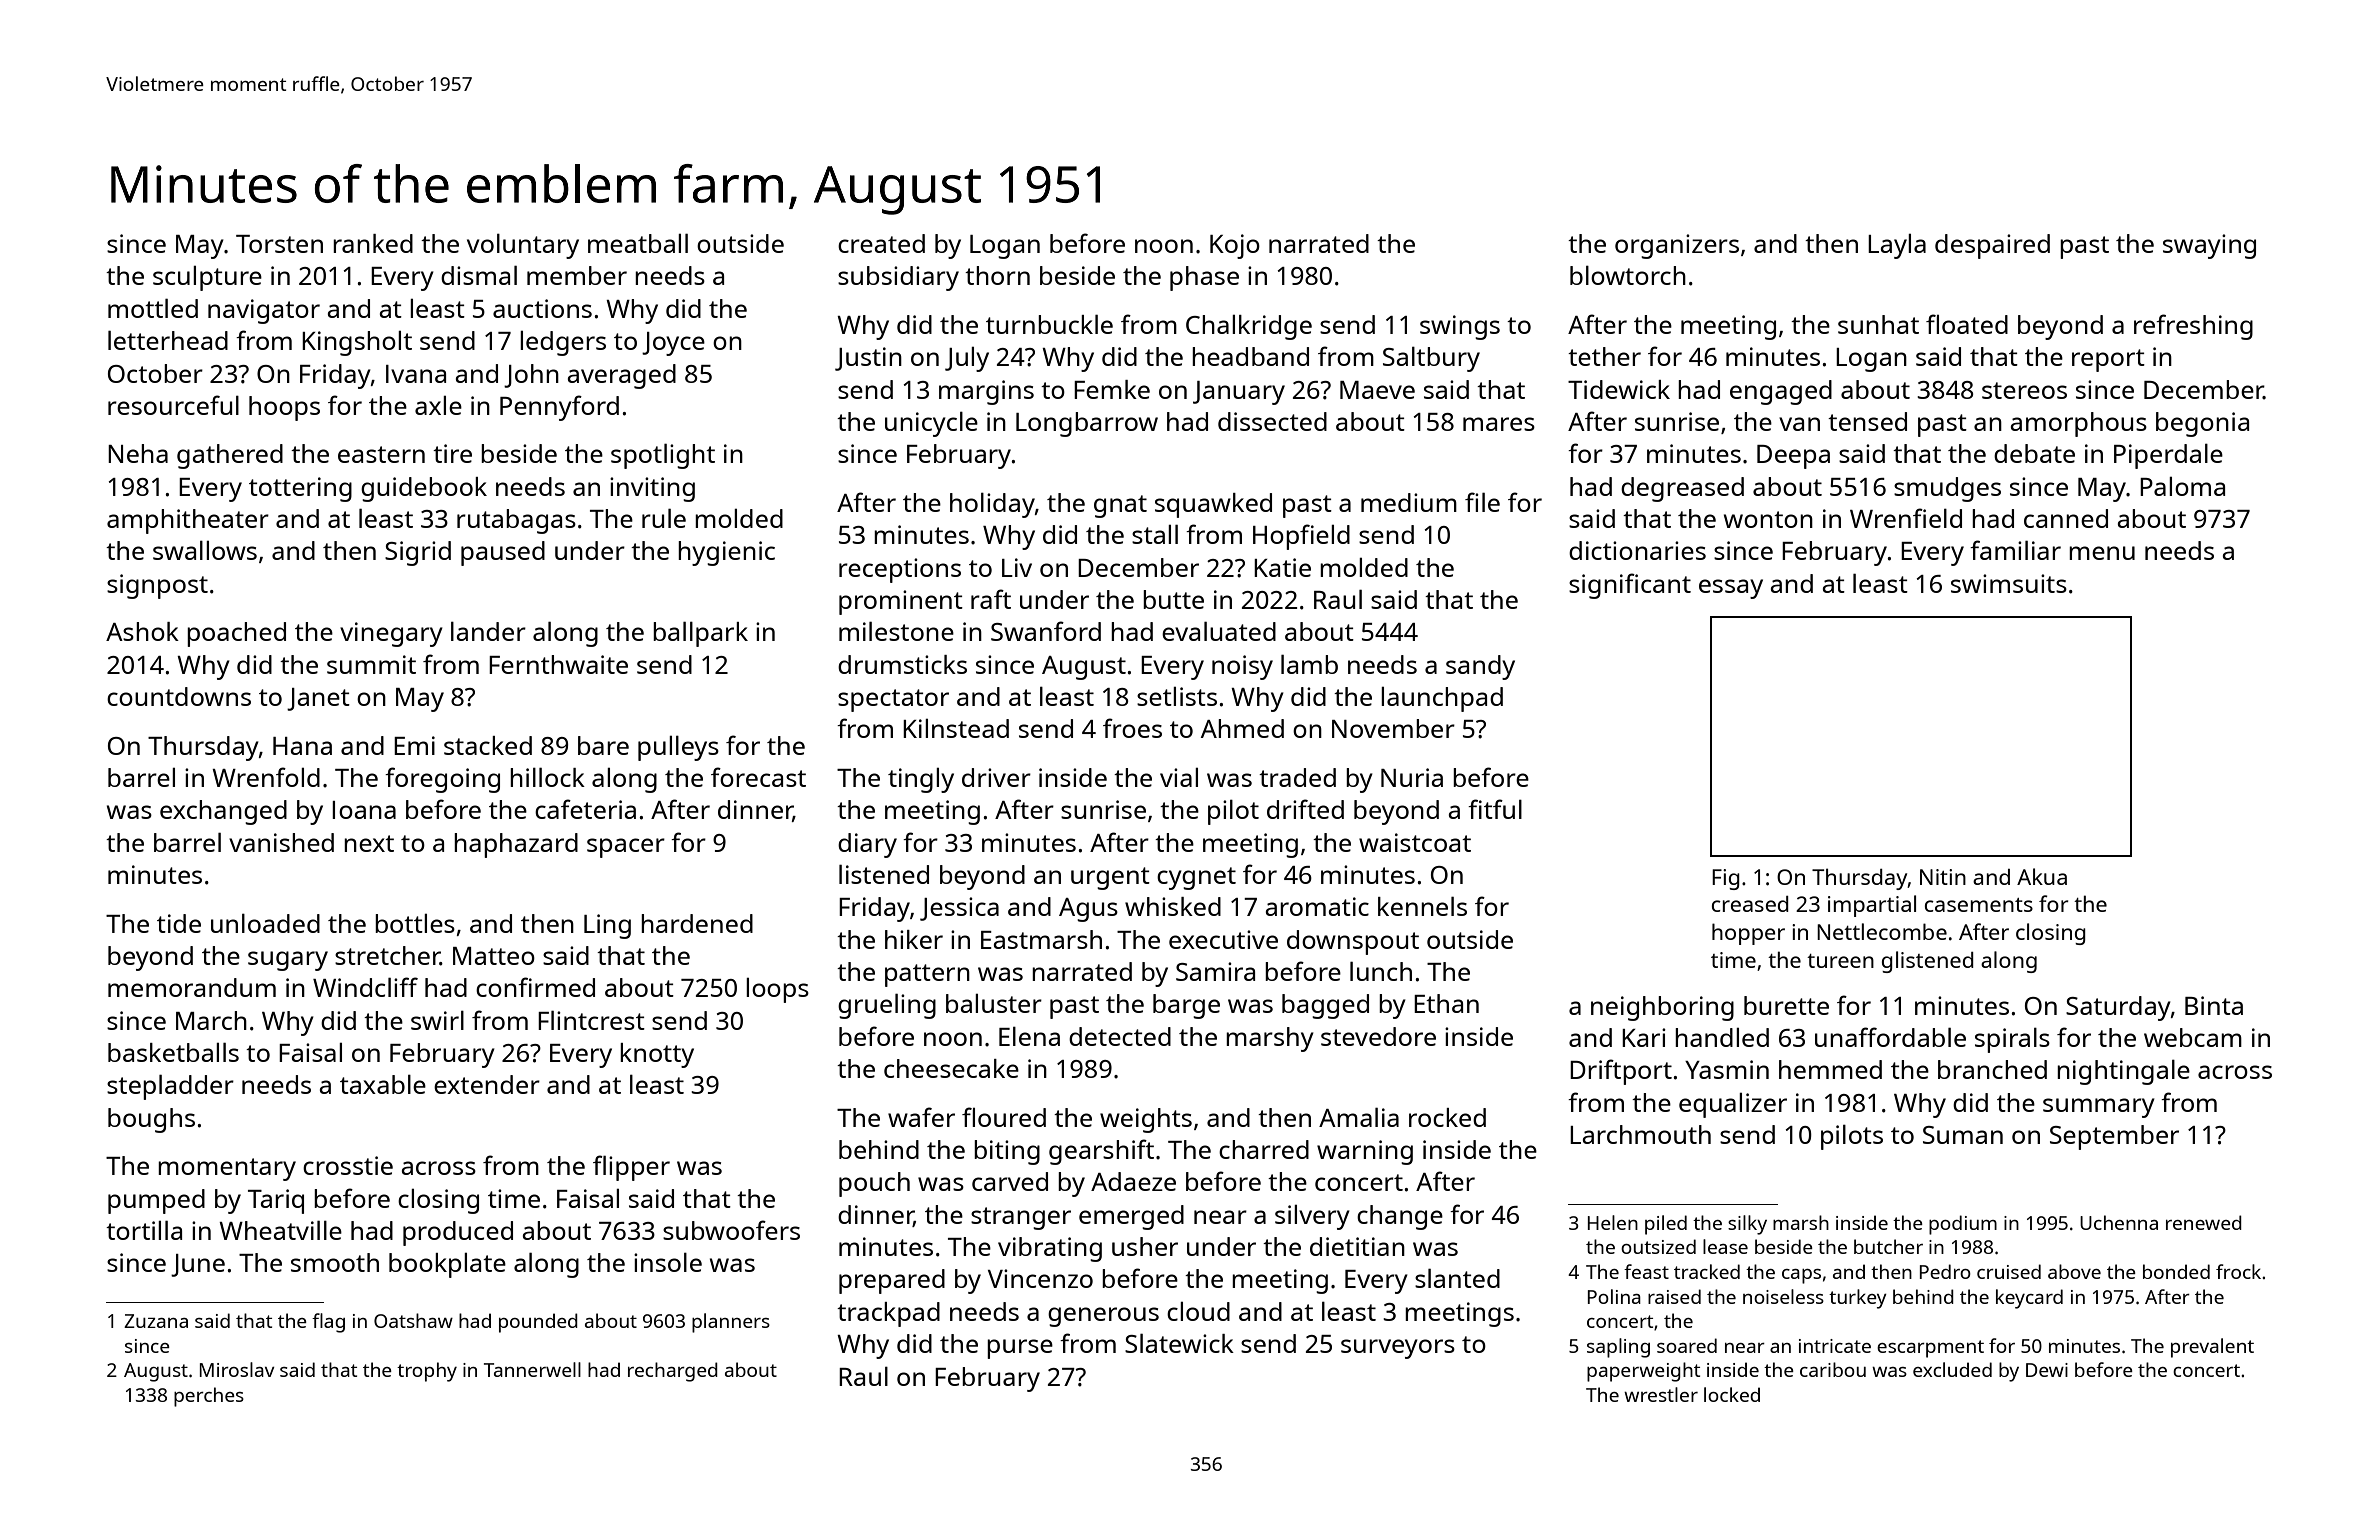  I want to click on Wrenfold, so click(266, 777).
